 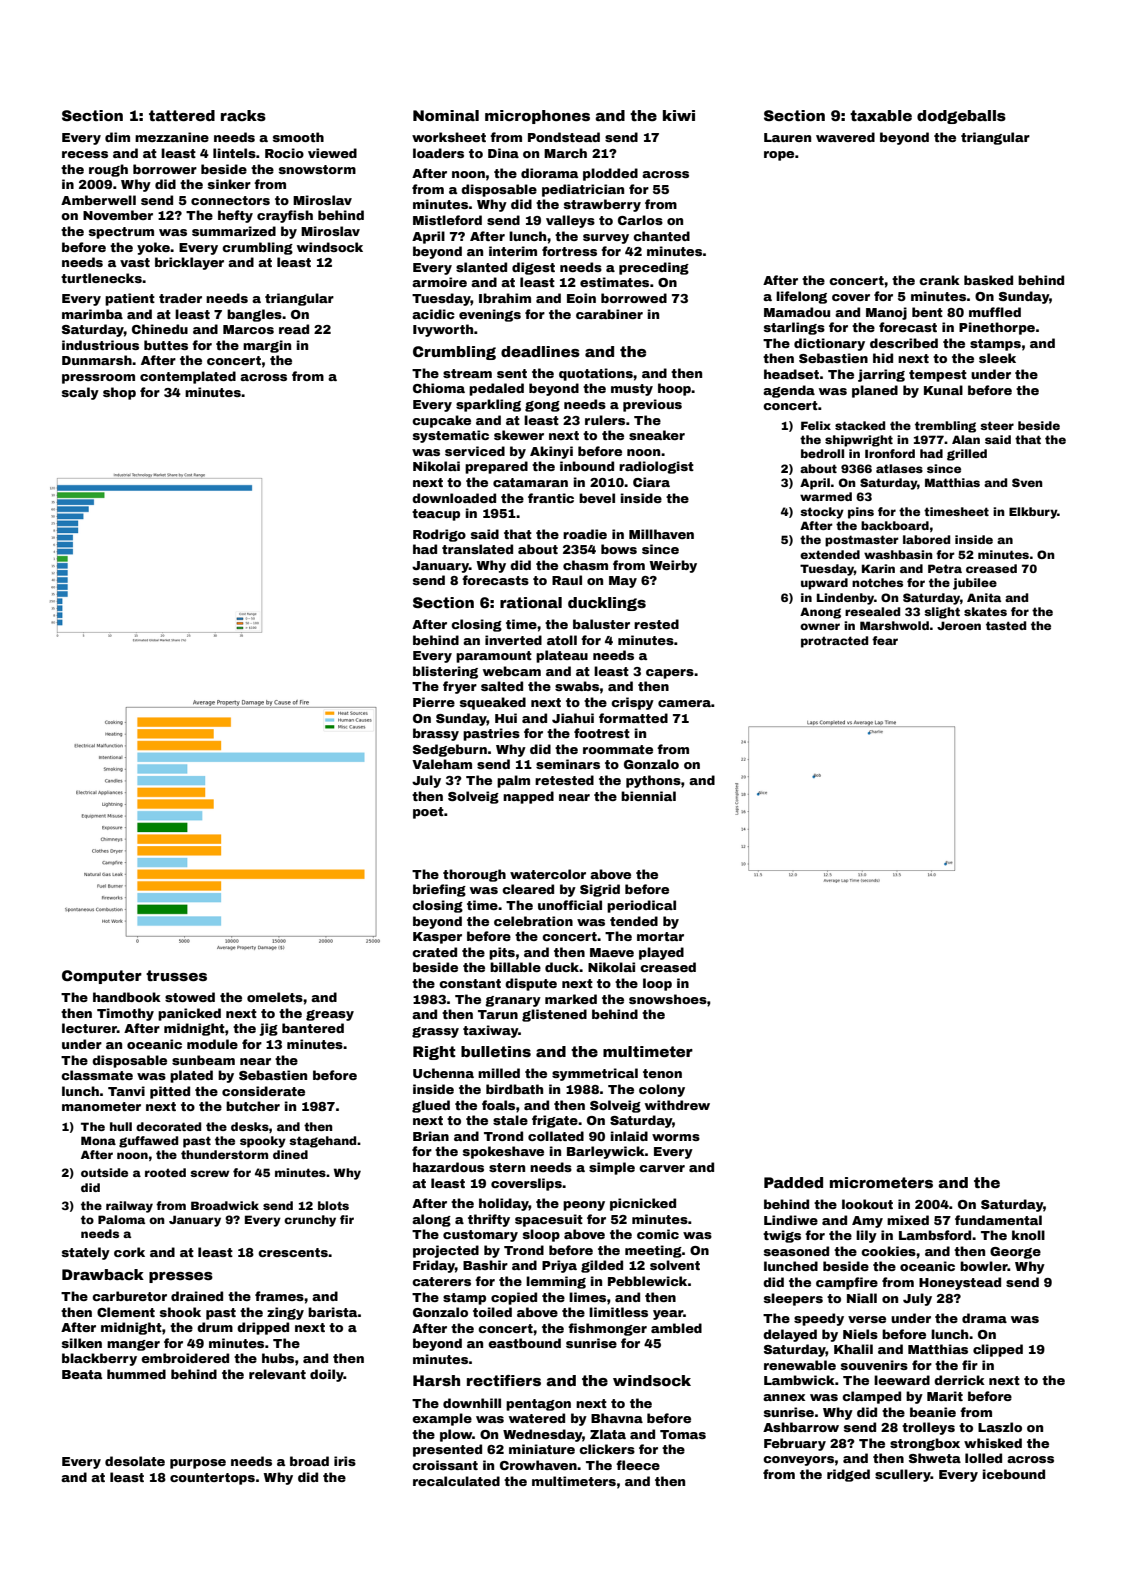 What do you see at coordinates (182, 115) in the image?
I see `tattered` at bounding box center [182, 115].
